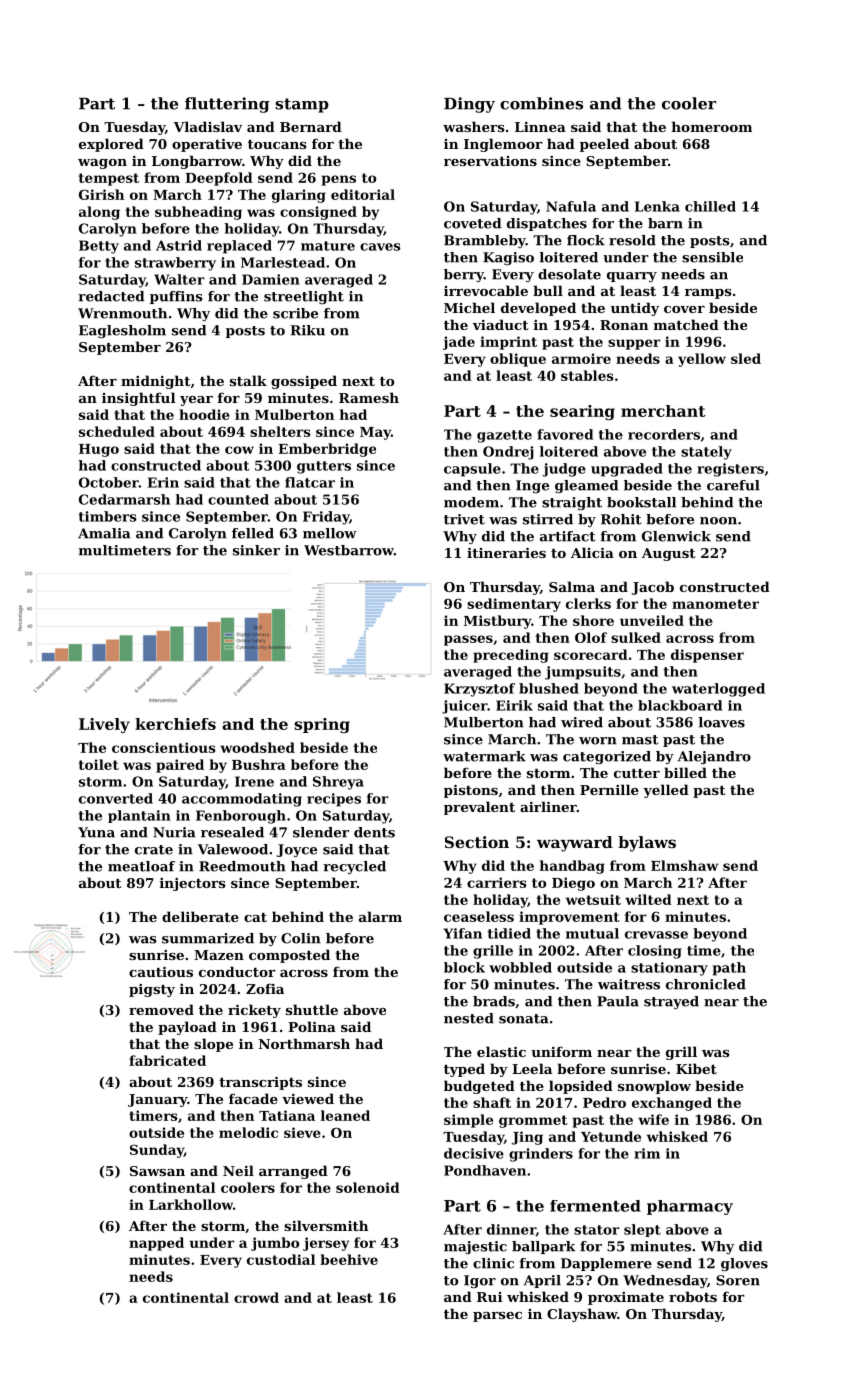  What do you see at coordinates (156, 1244) in the screenshot?
I see `napped` at bounding box center [156, 1244].
